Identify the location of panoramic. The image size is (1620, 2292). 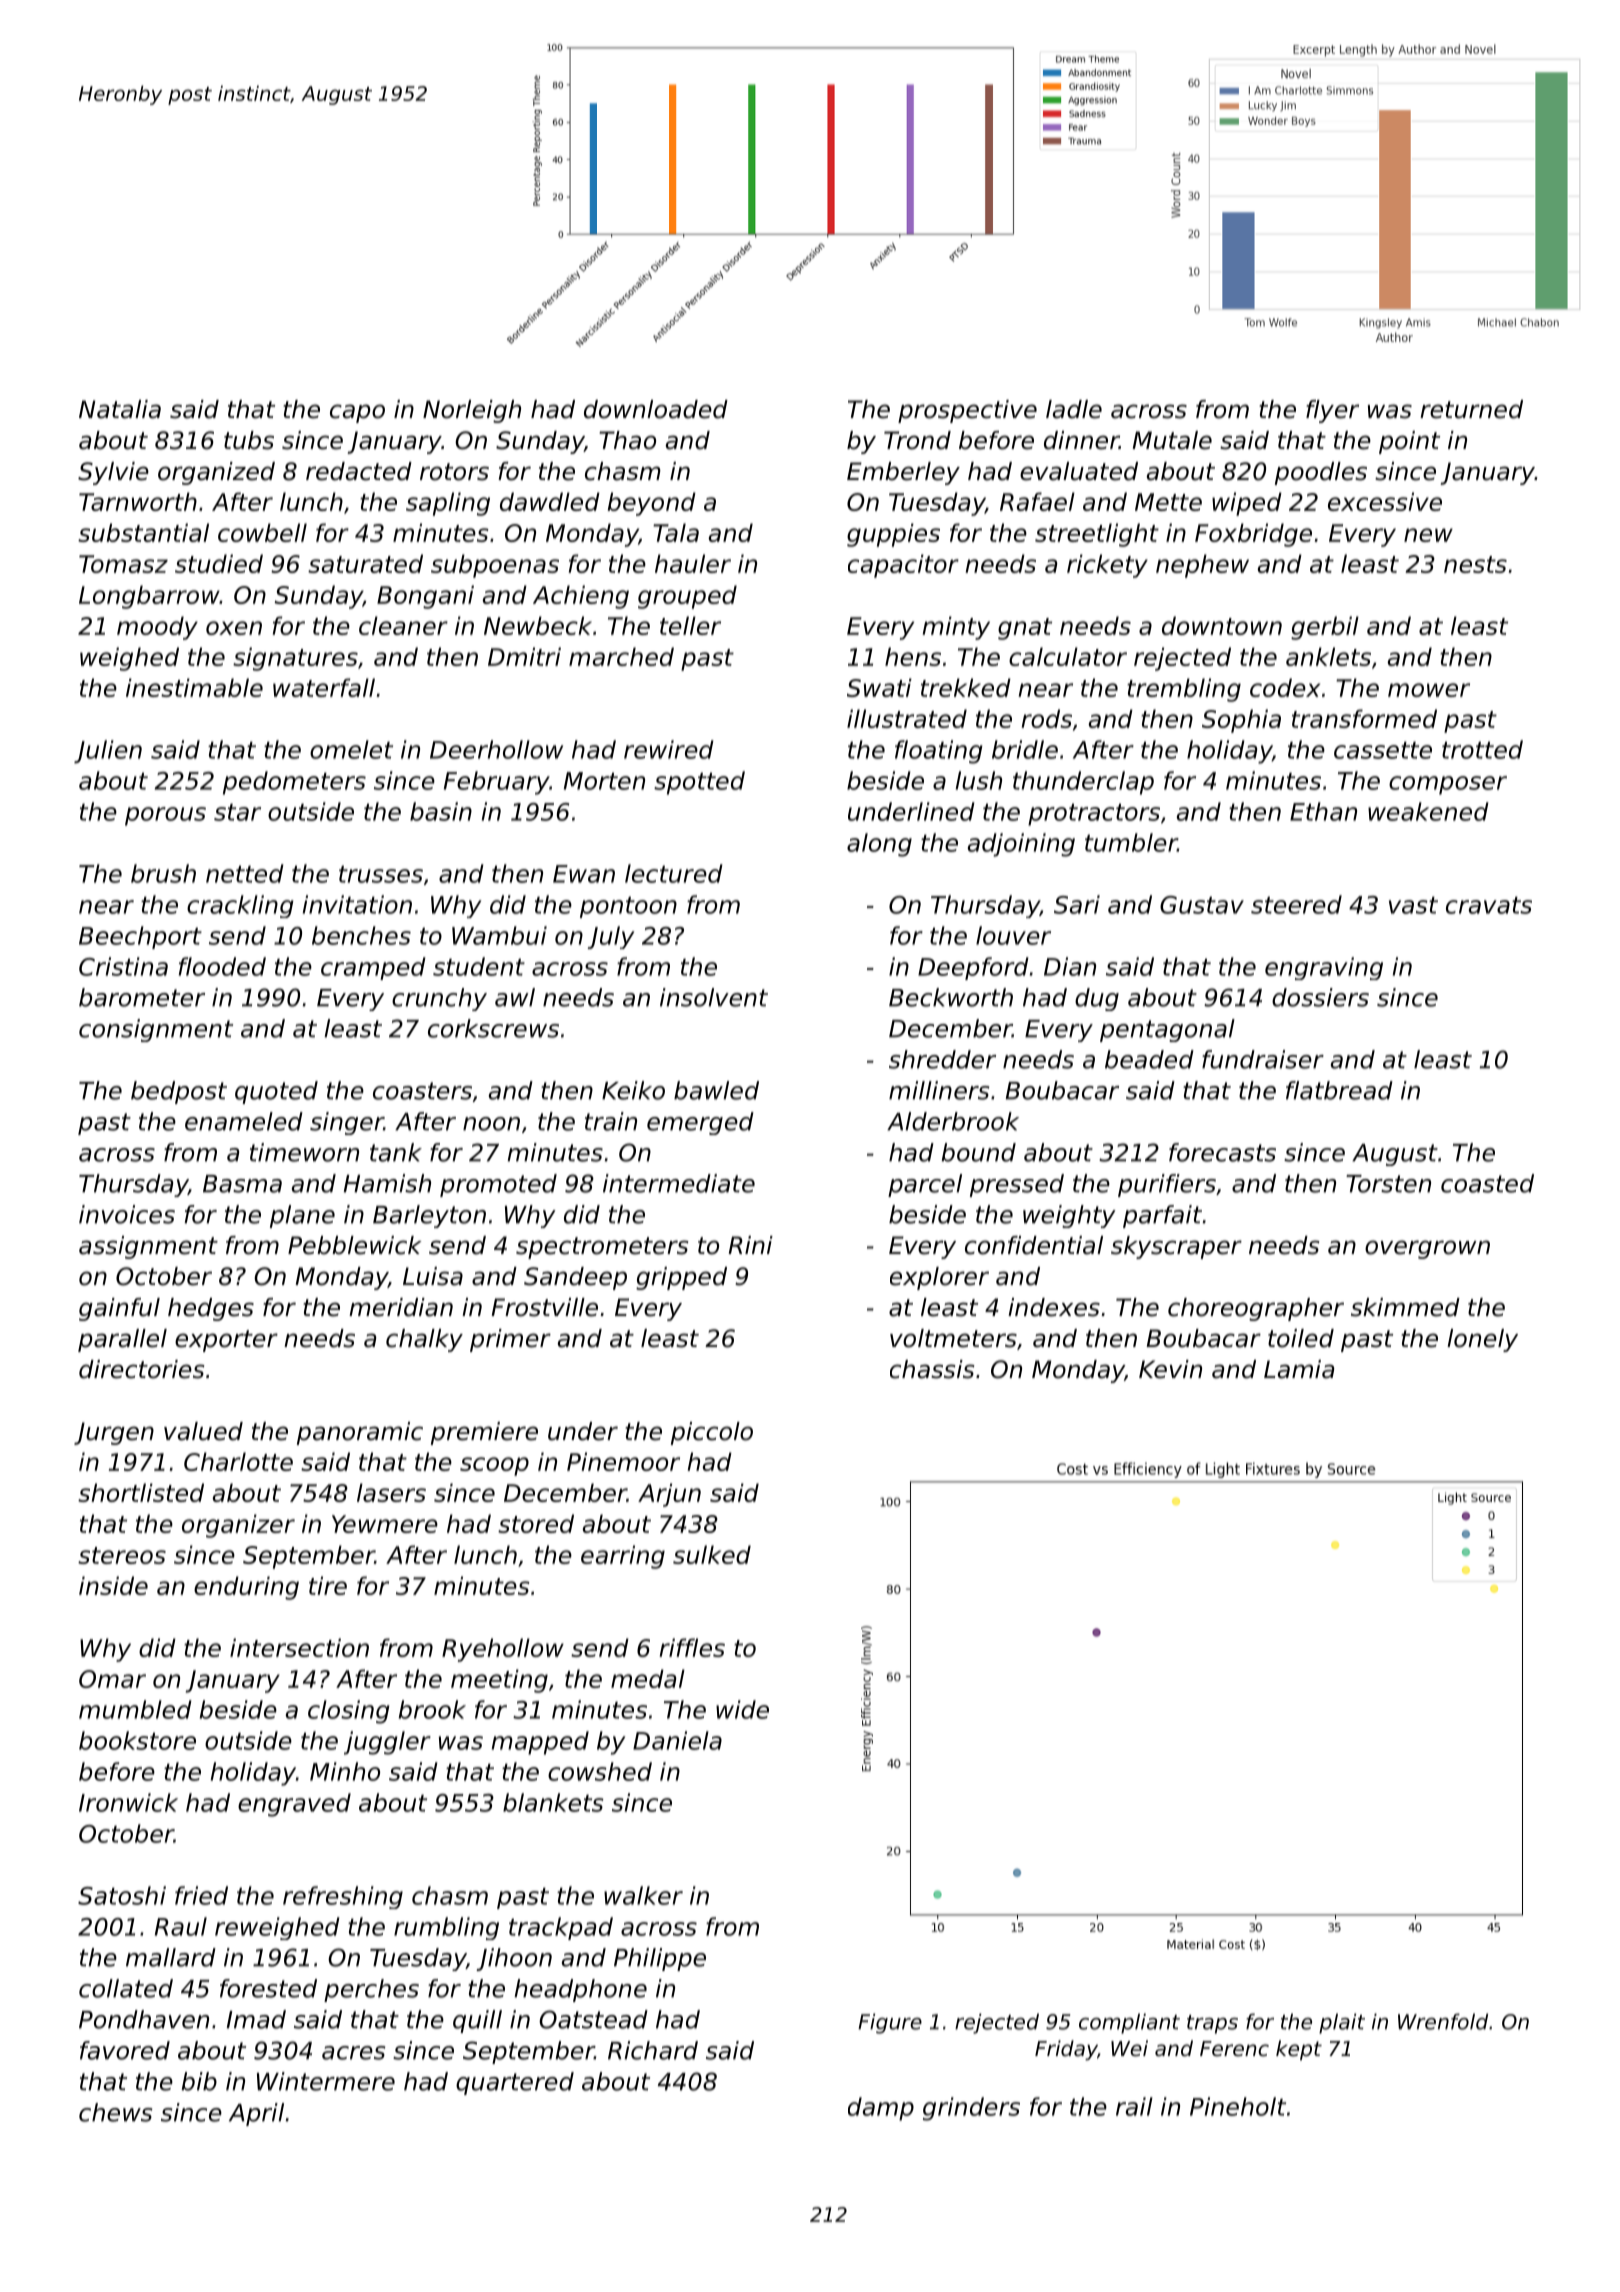
(360, 1433).
